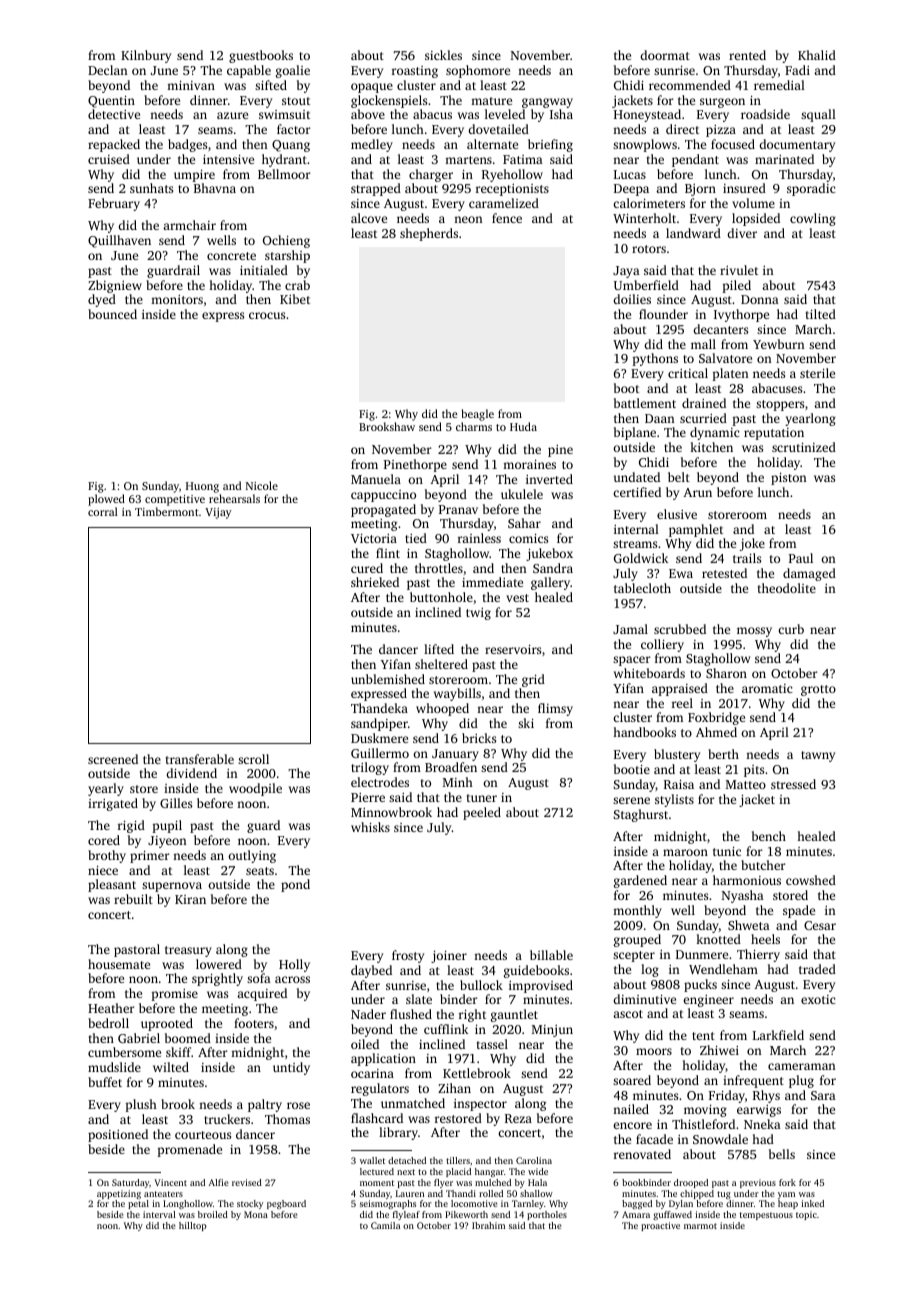 This screenshot has height=1308, width=924. What do you see at coordinates (760, 299) in the screenshot?
I see `Donna` at bounding box center [760, 299].
